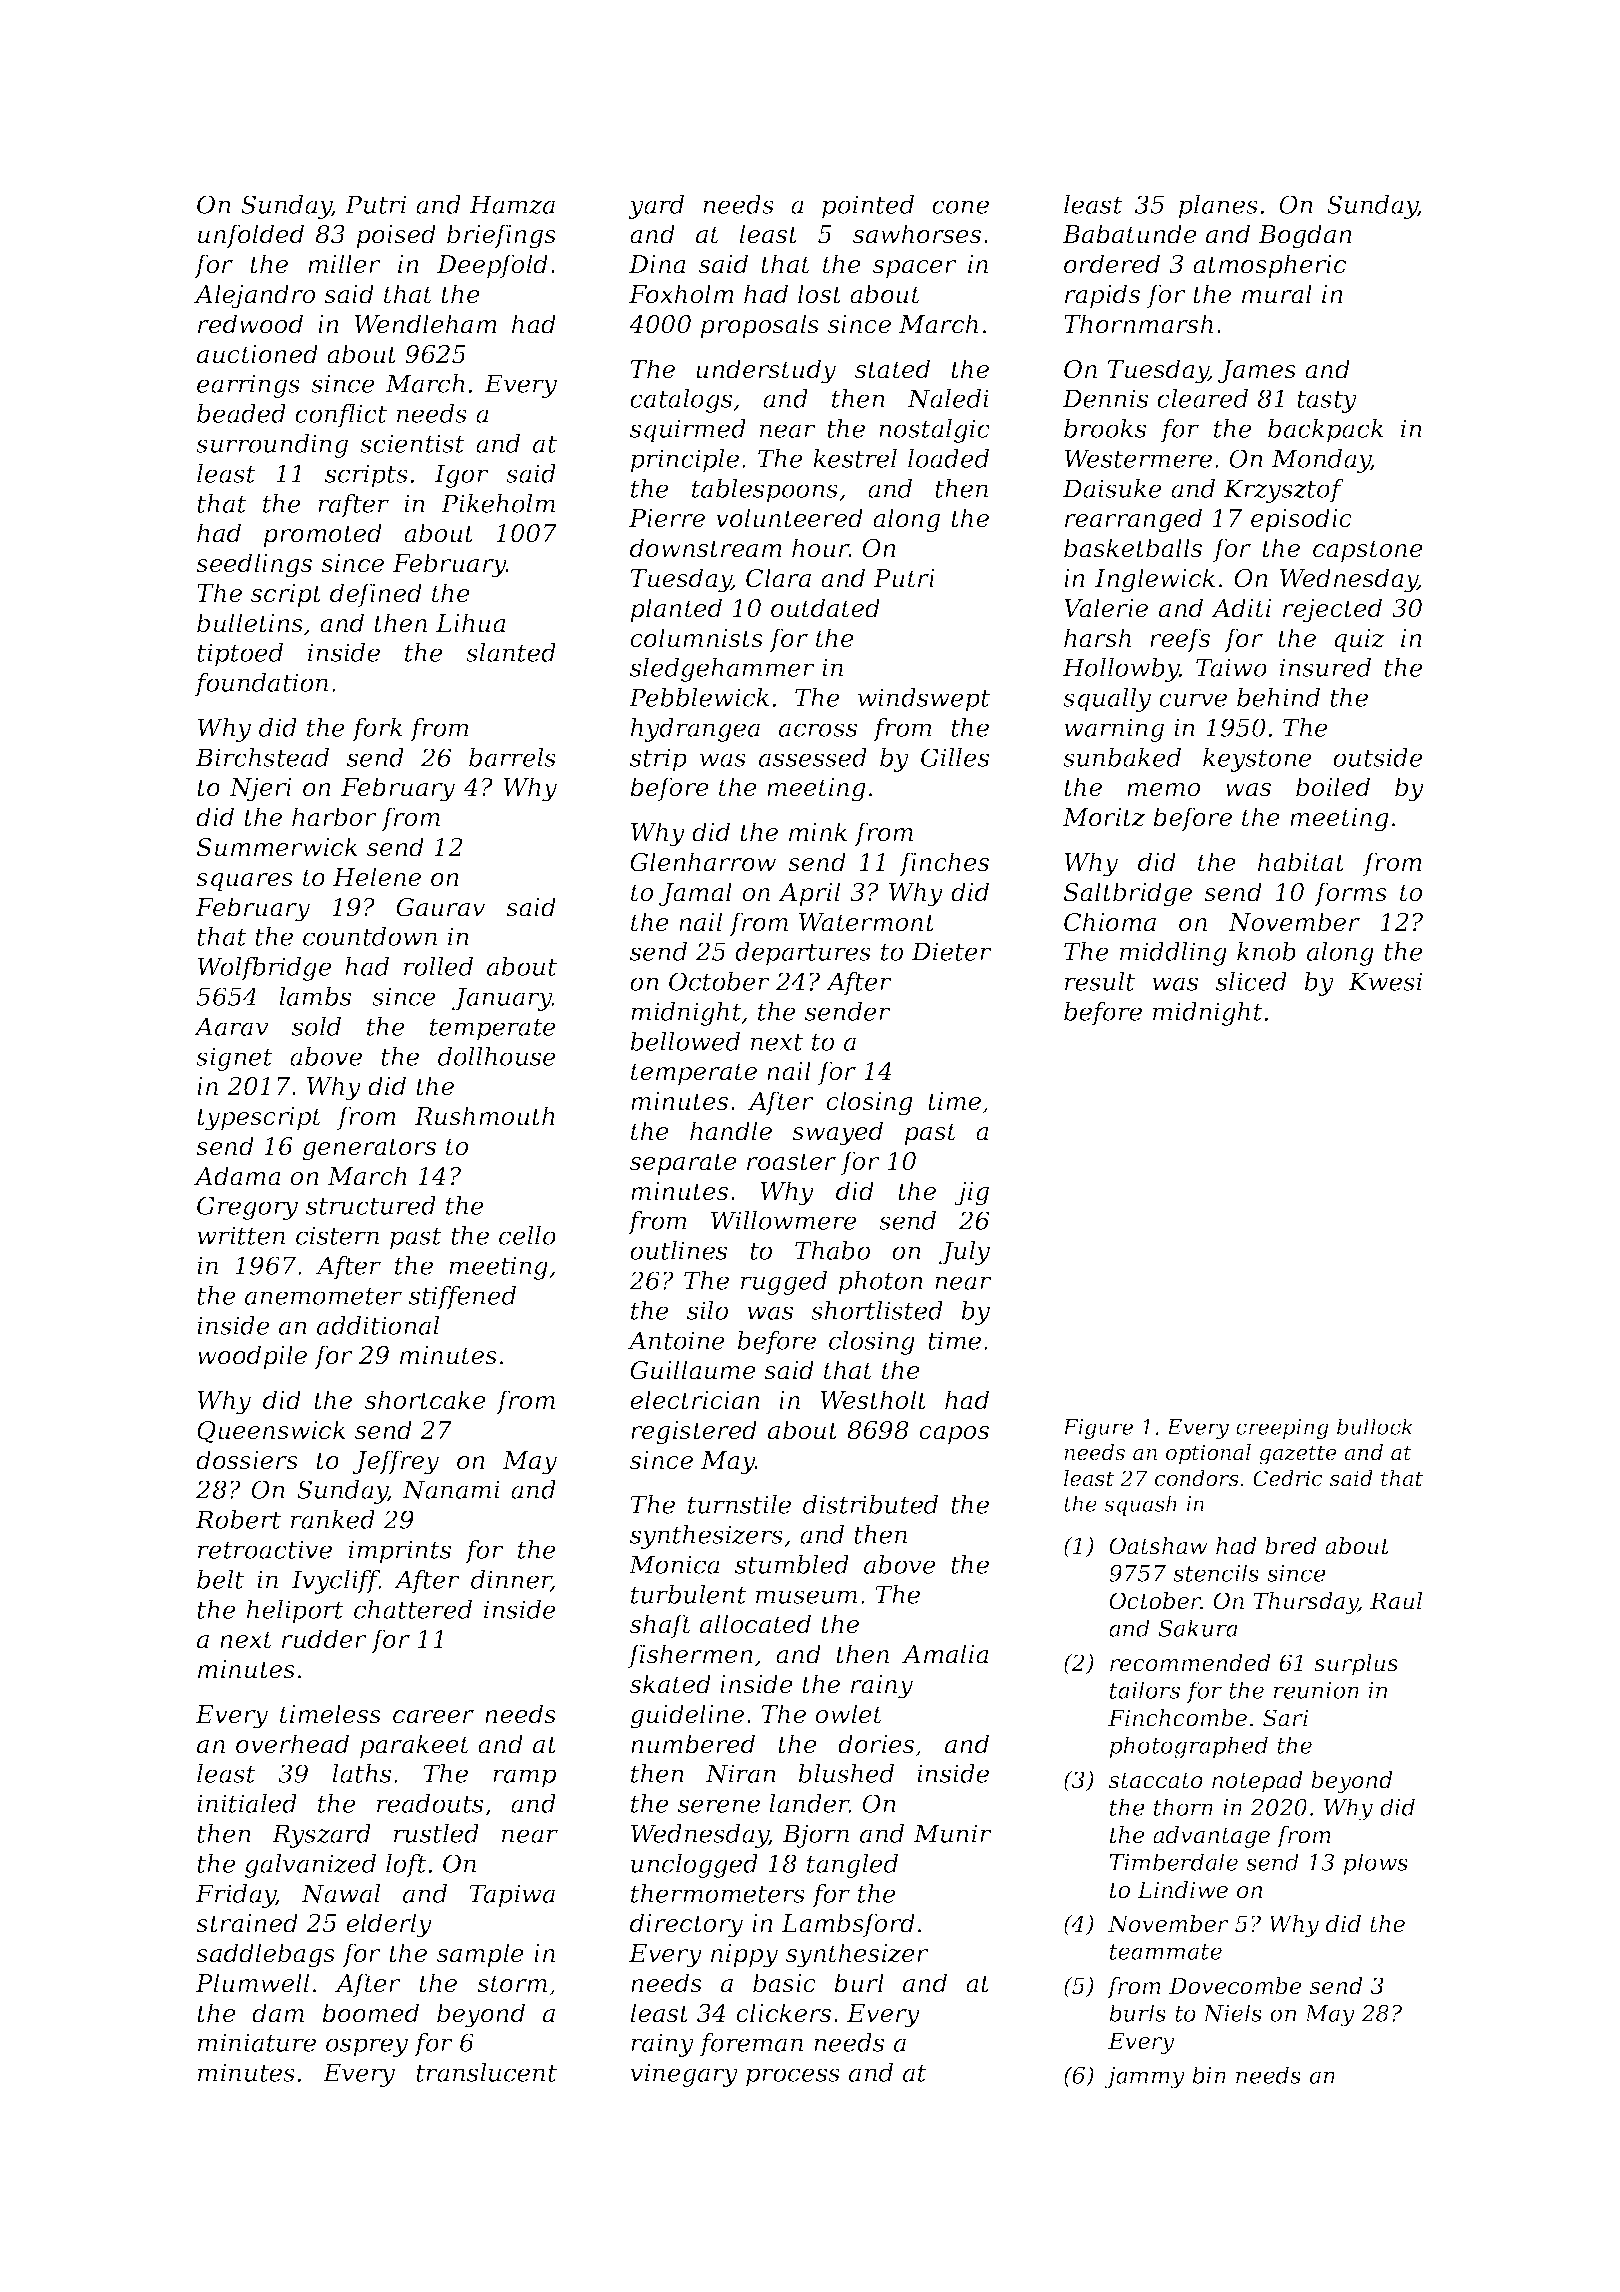 The width and height of the image is (1620, 2292). Describe the element at coordinates (252, 1357) in the image. I see `woodpile` at that location.
